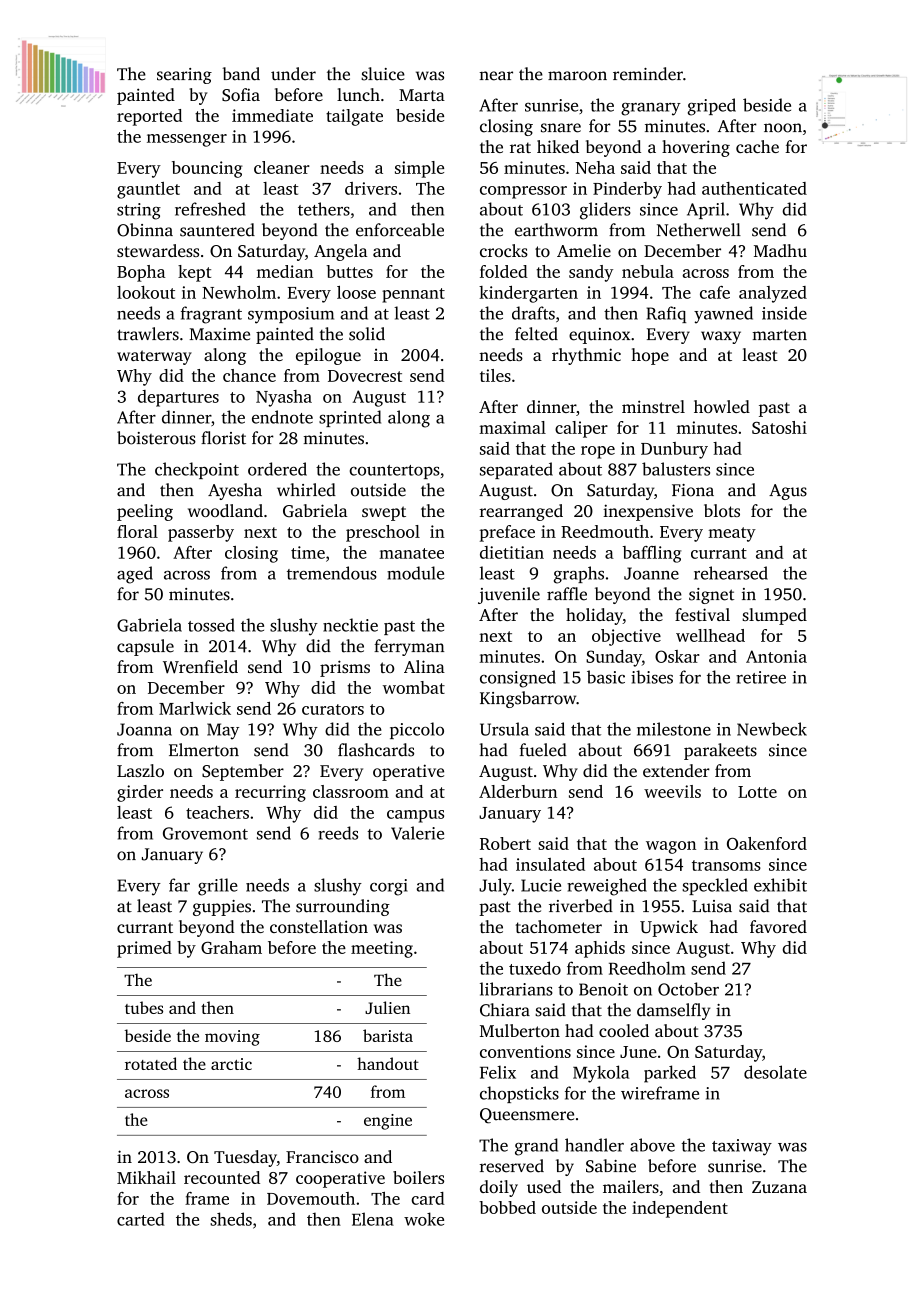 The image size is (924, 1308). Describe the element at coordinates (650, 356) in the screenshot. I see `hope` at that location.
